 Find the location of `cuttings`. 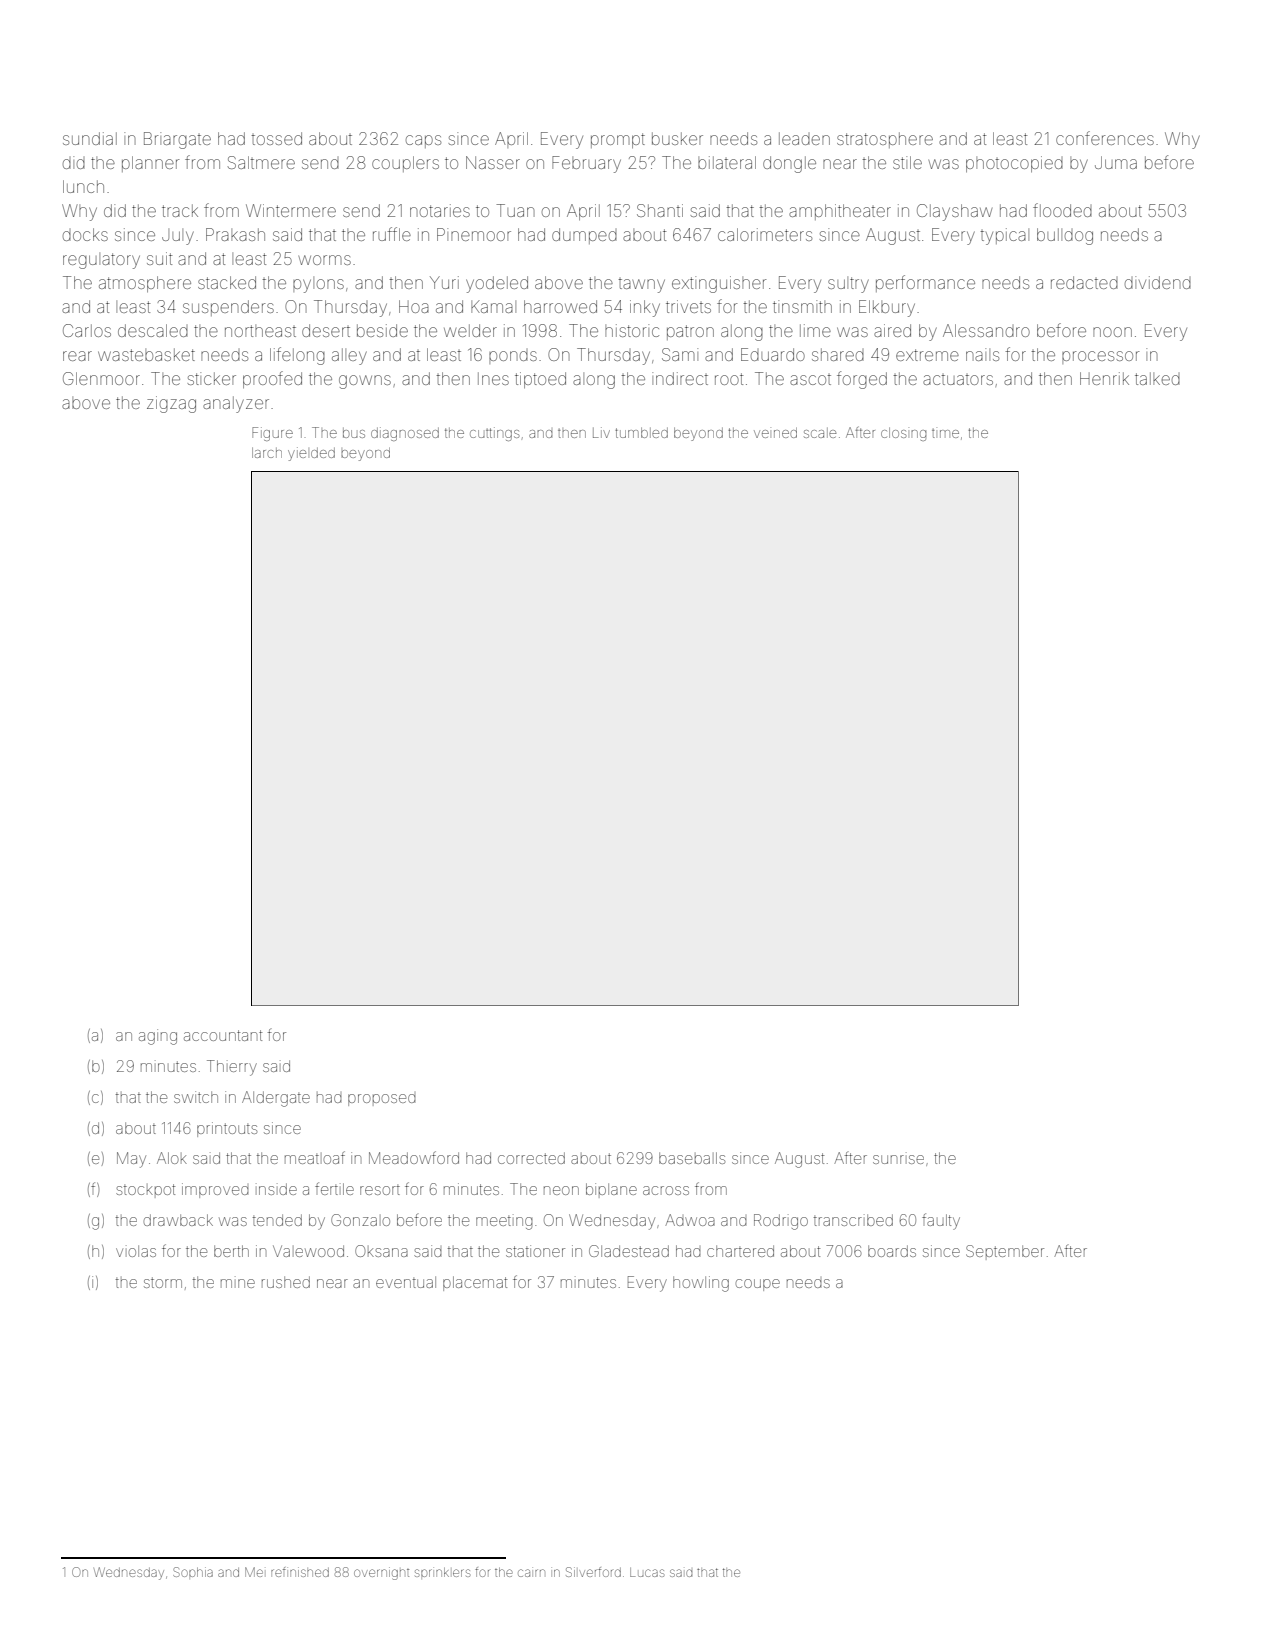

cuttings is located at coordinates (494, 434).
